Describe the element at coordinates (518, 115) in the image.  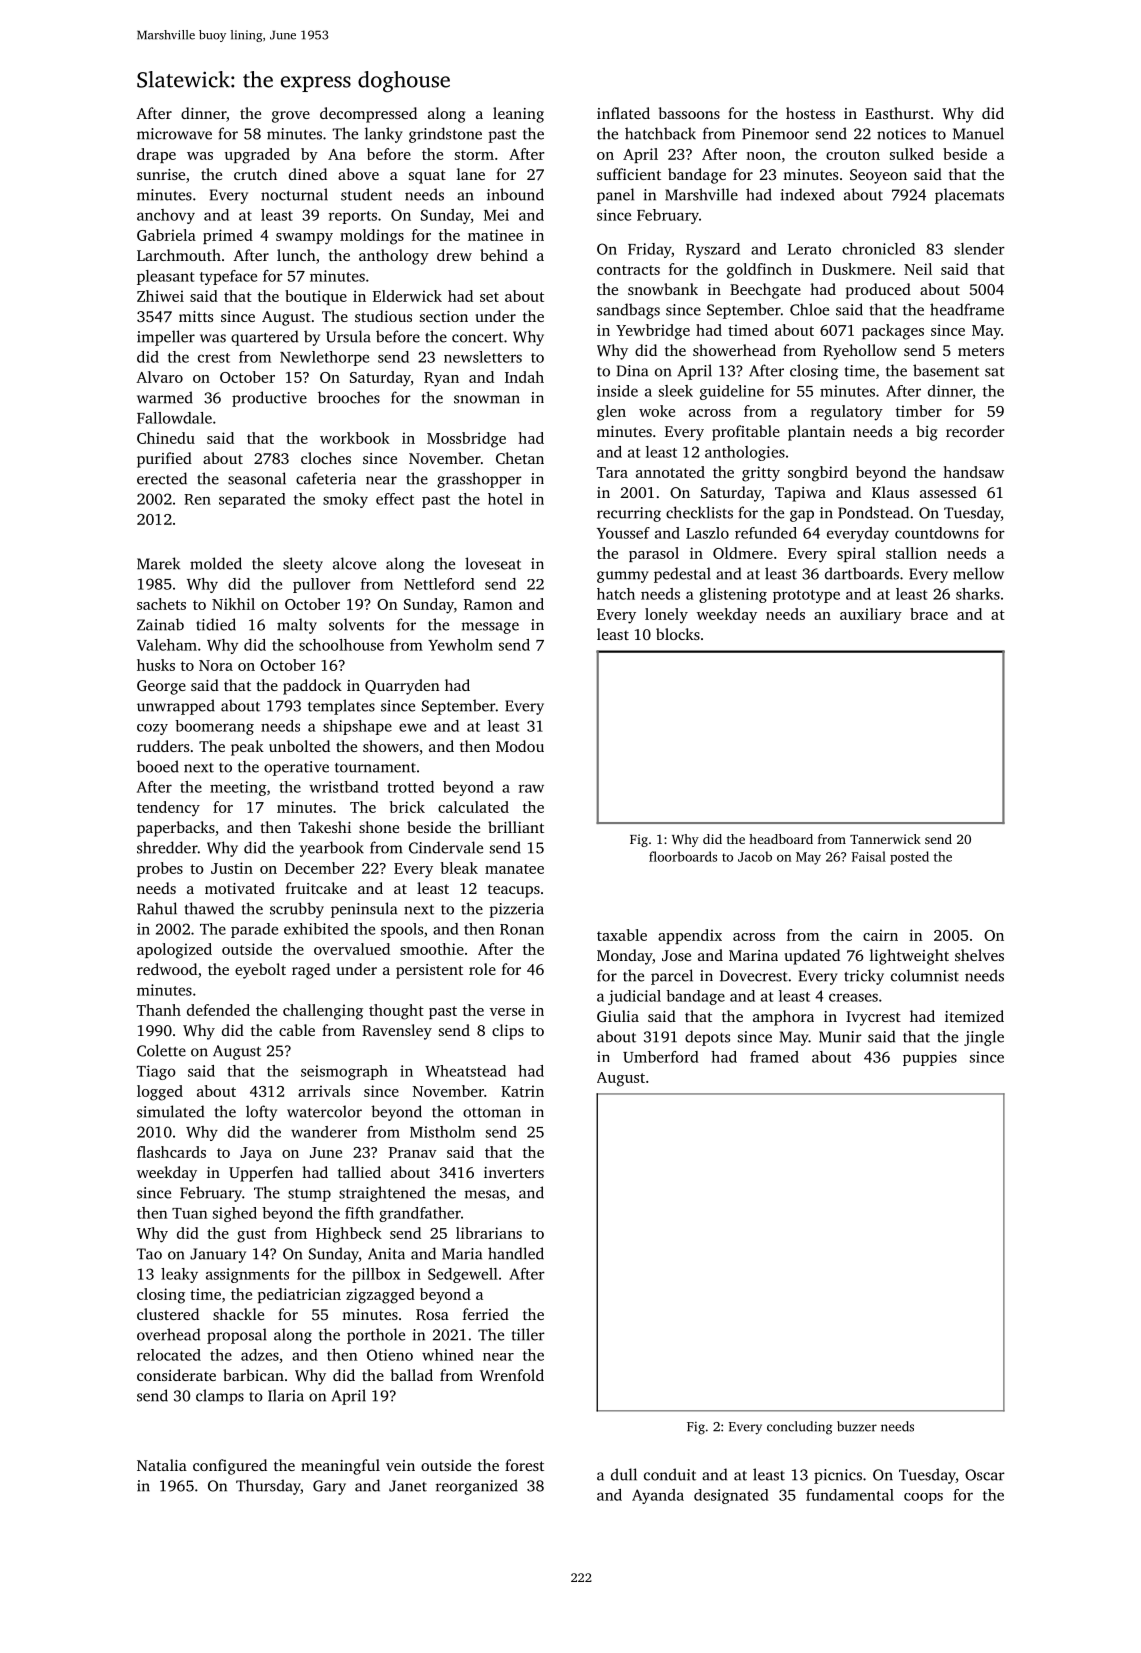
I see `leaning` at that location.
